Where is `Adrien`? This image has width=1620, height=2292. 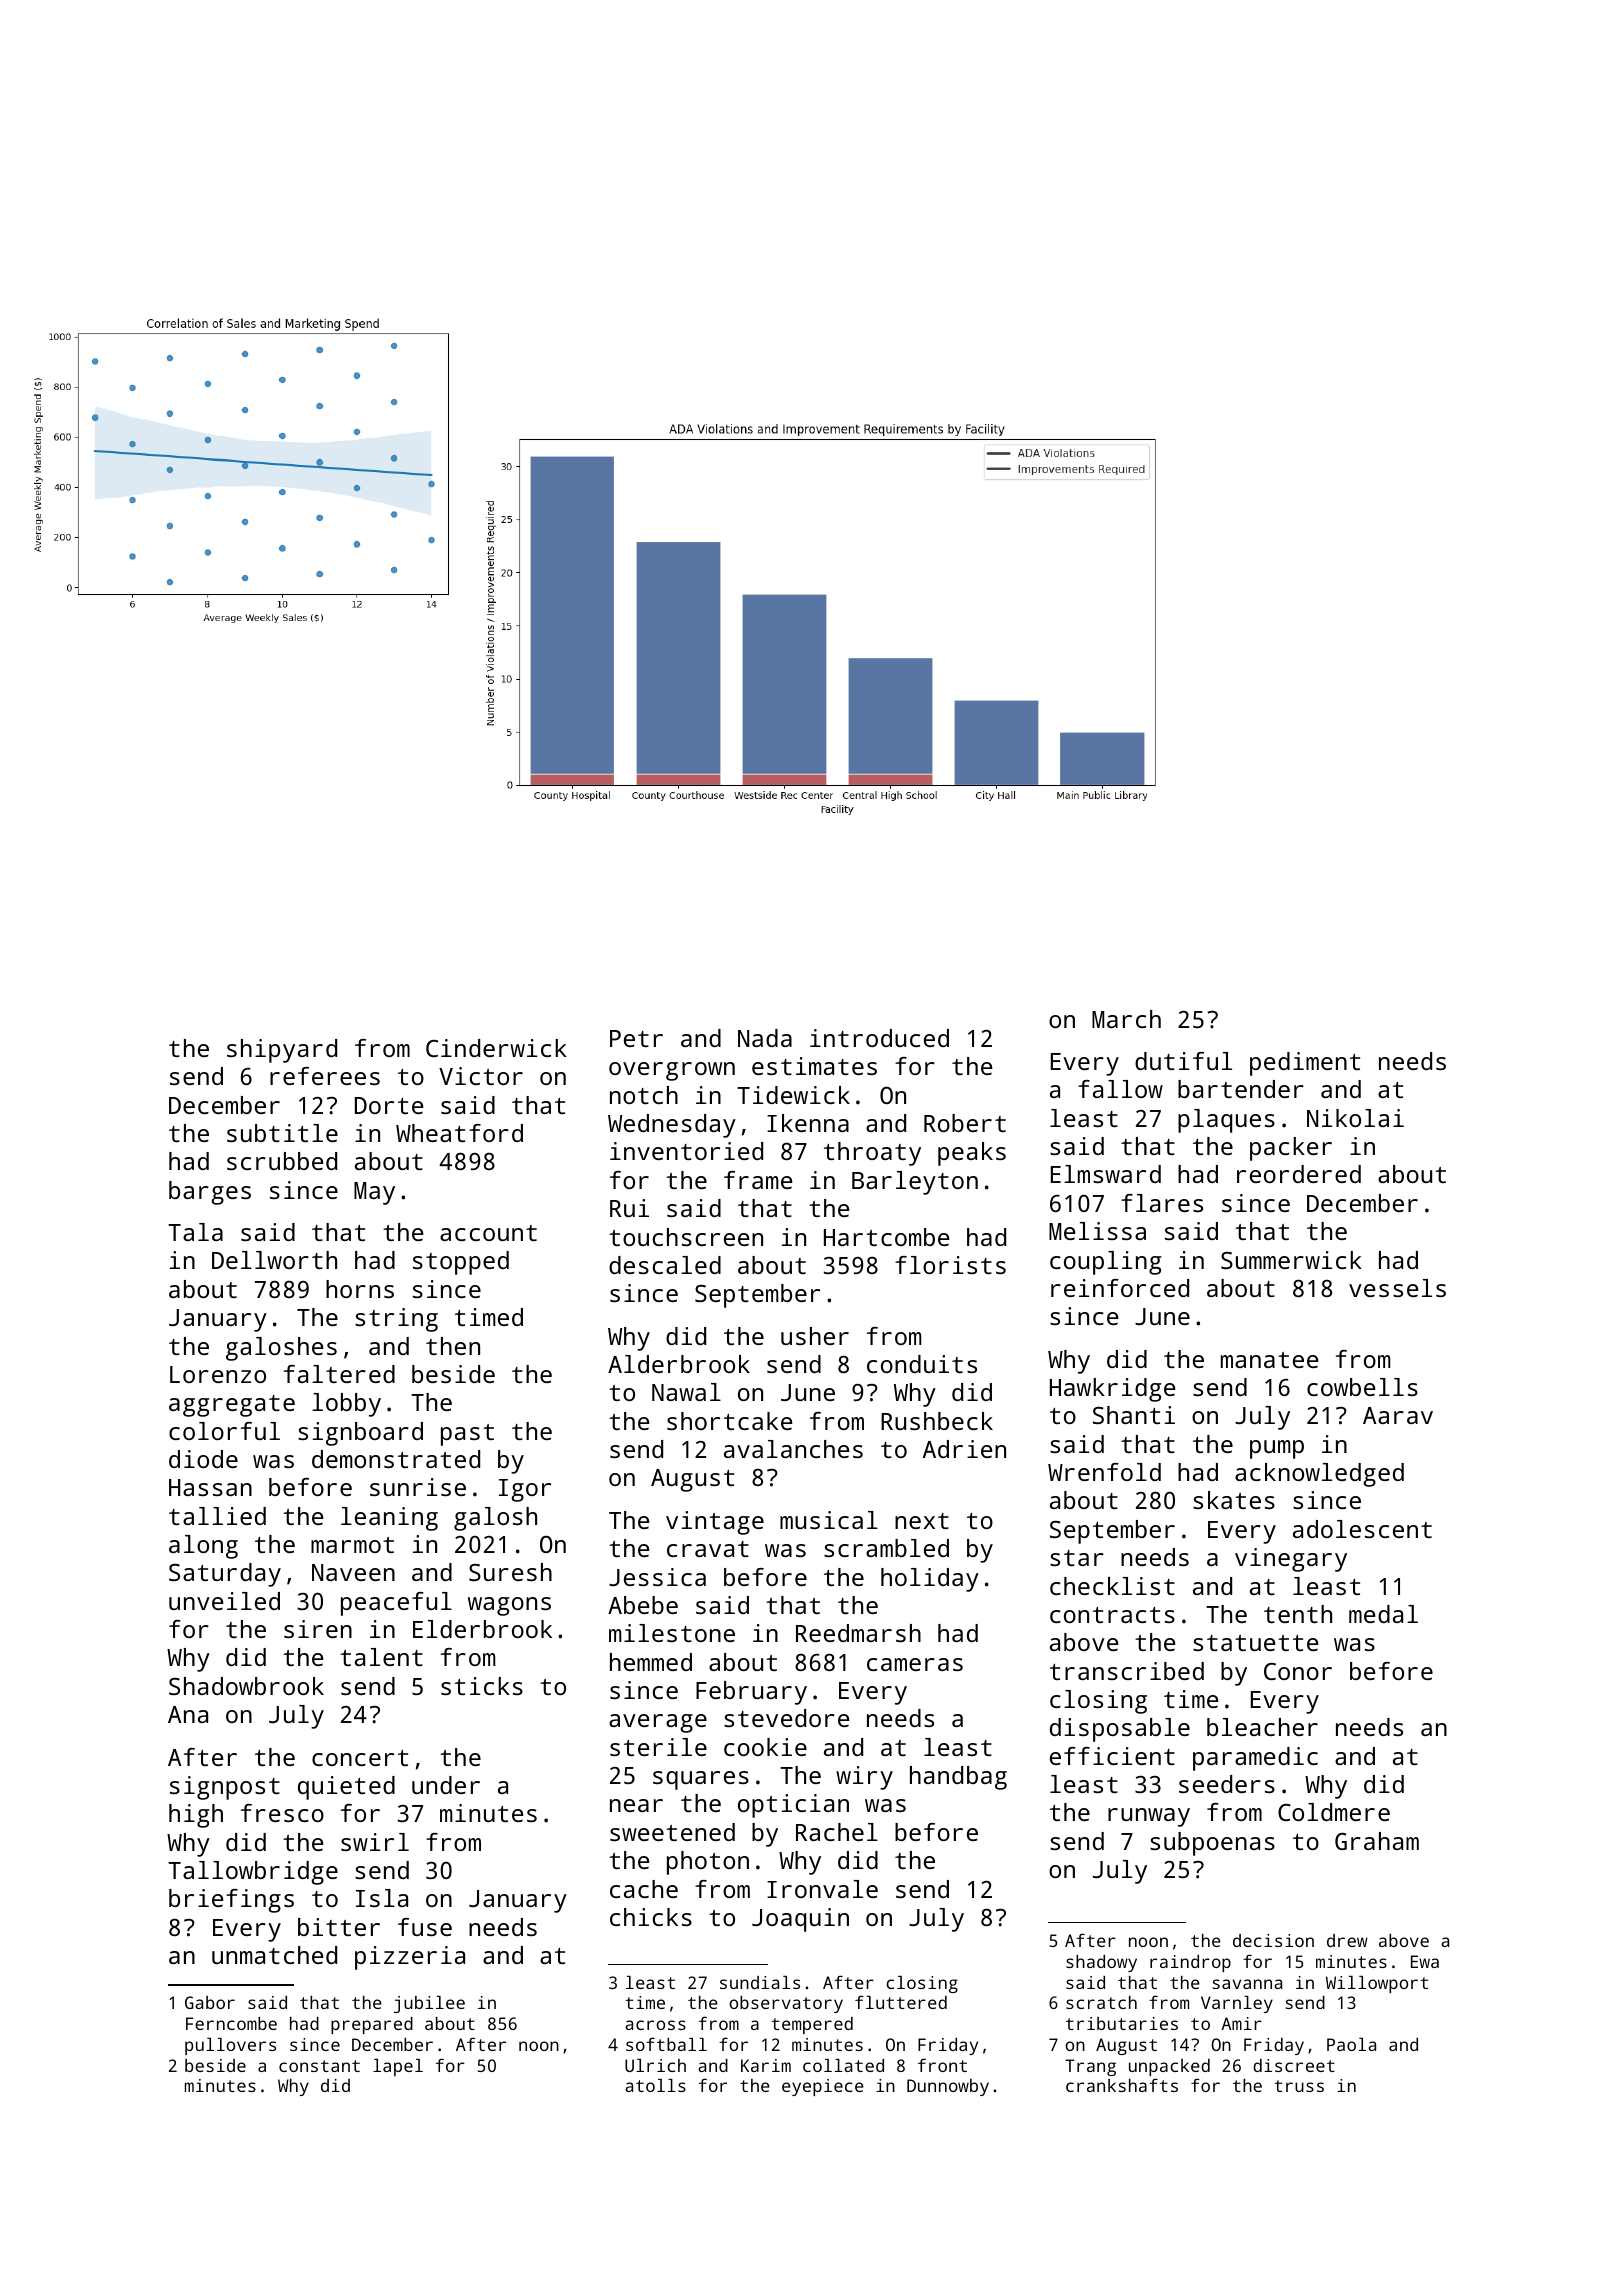 Adrien is located at coordinates (964, 1449).
